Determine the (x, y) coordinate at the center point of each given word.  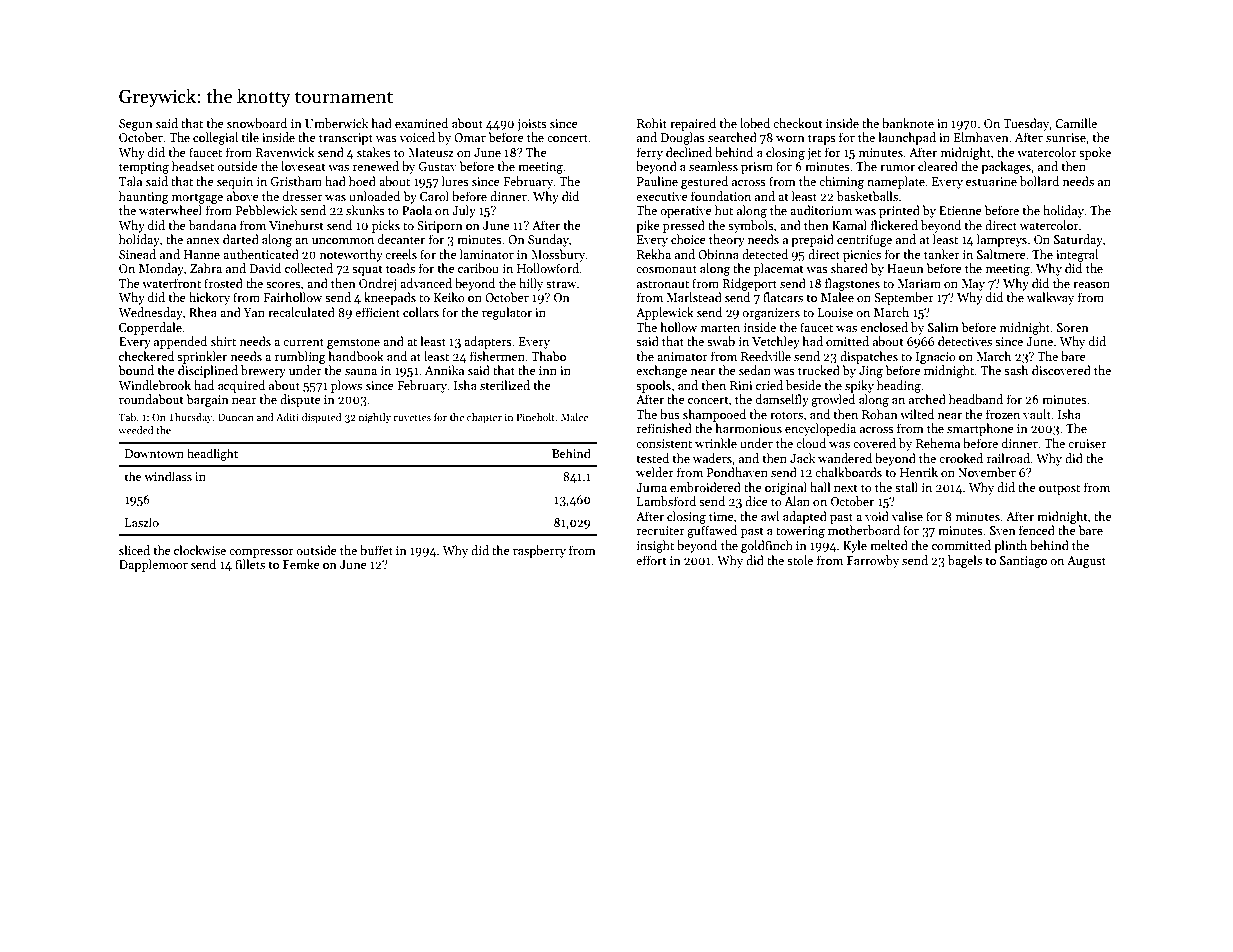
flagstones (852, 284)
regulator (507, 313)
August (1086, 562)
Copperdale (150, 328)
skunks (365, 210)
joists (532, 125)
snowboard (257, 123)
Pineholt (536, 417)
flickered (894, 225)
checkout (798, 123)
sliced (134, 550)
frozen (1003, 414)
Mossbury (558, 255)
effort (651, 560)
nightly (375, 418)
